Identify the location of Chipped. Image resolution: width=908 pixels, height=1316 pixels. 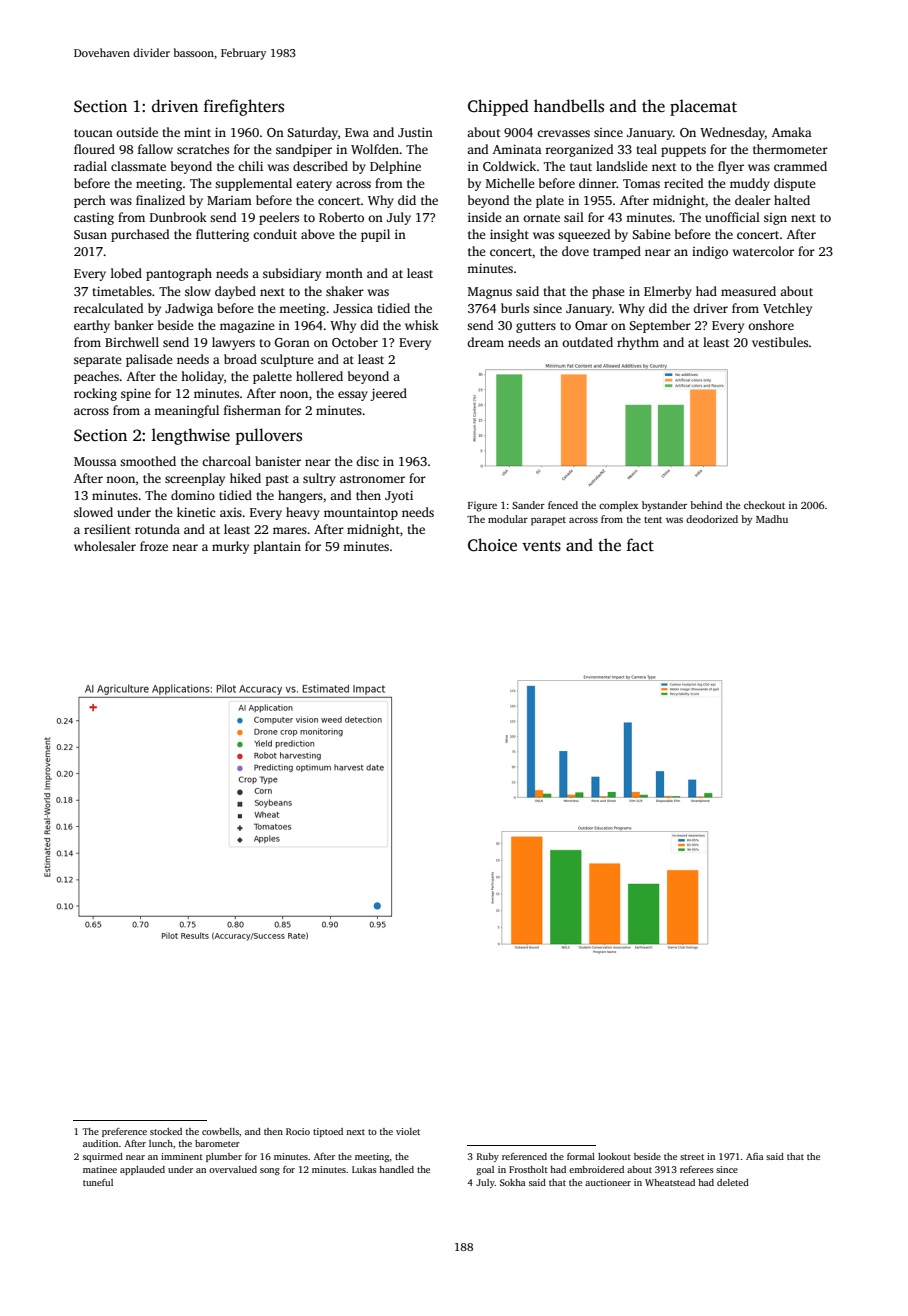
(498, 107).
